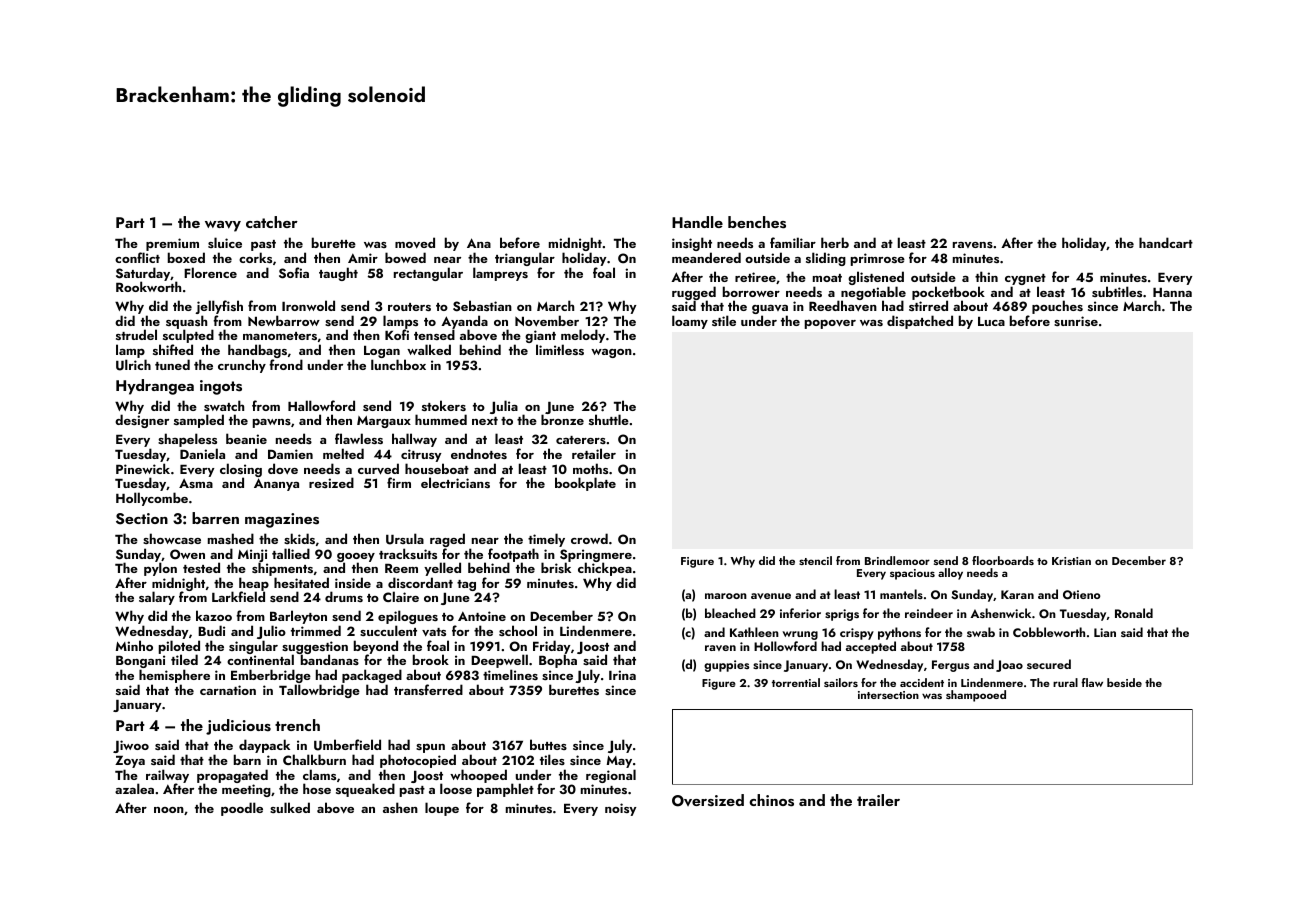 This image has width=1308, height=924. I want to click on popover, so click(830, 324).
